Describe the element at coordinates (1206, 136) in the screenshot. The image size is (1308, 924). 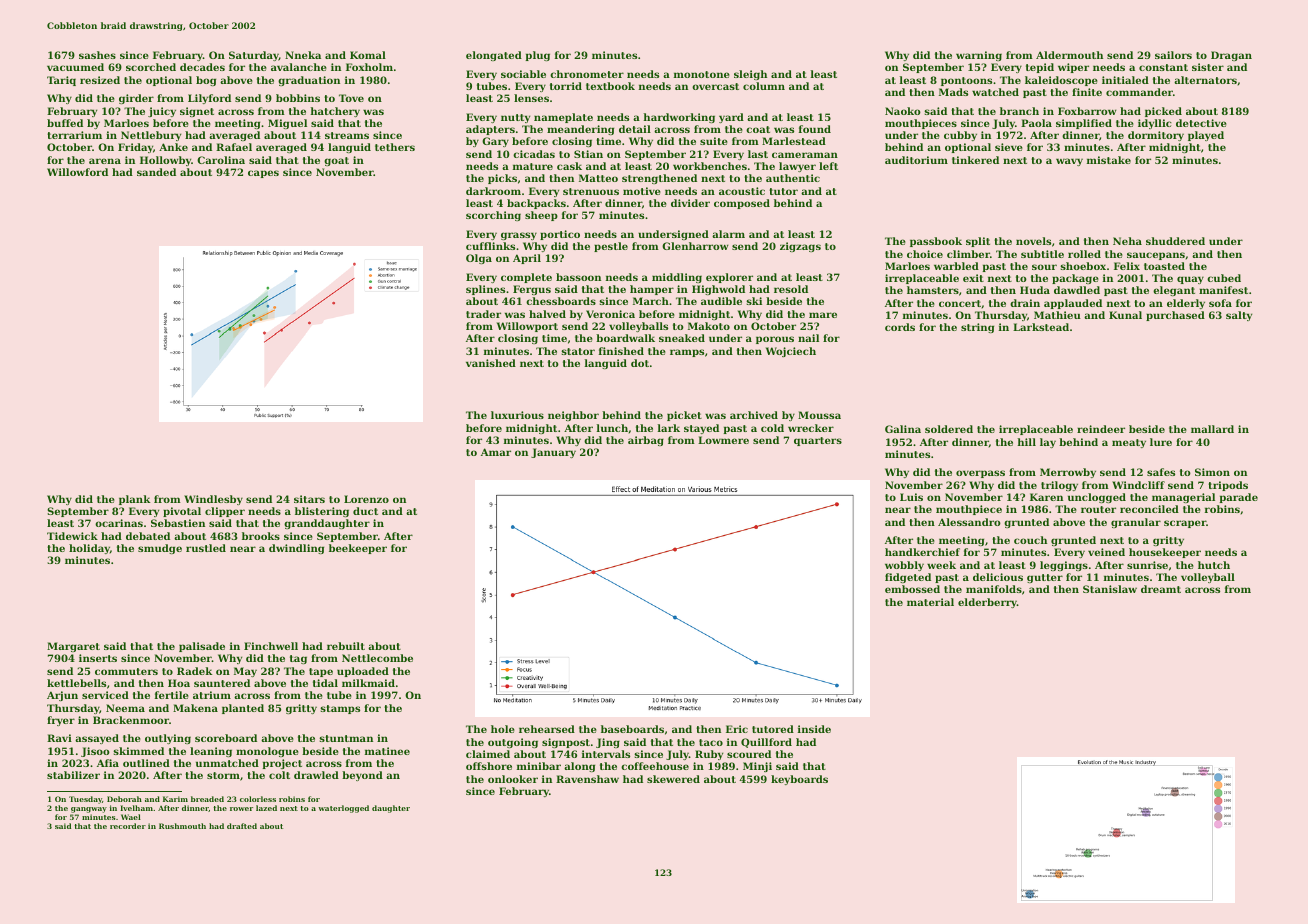
I see `played` at that location.
